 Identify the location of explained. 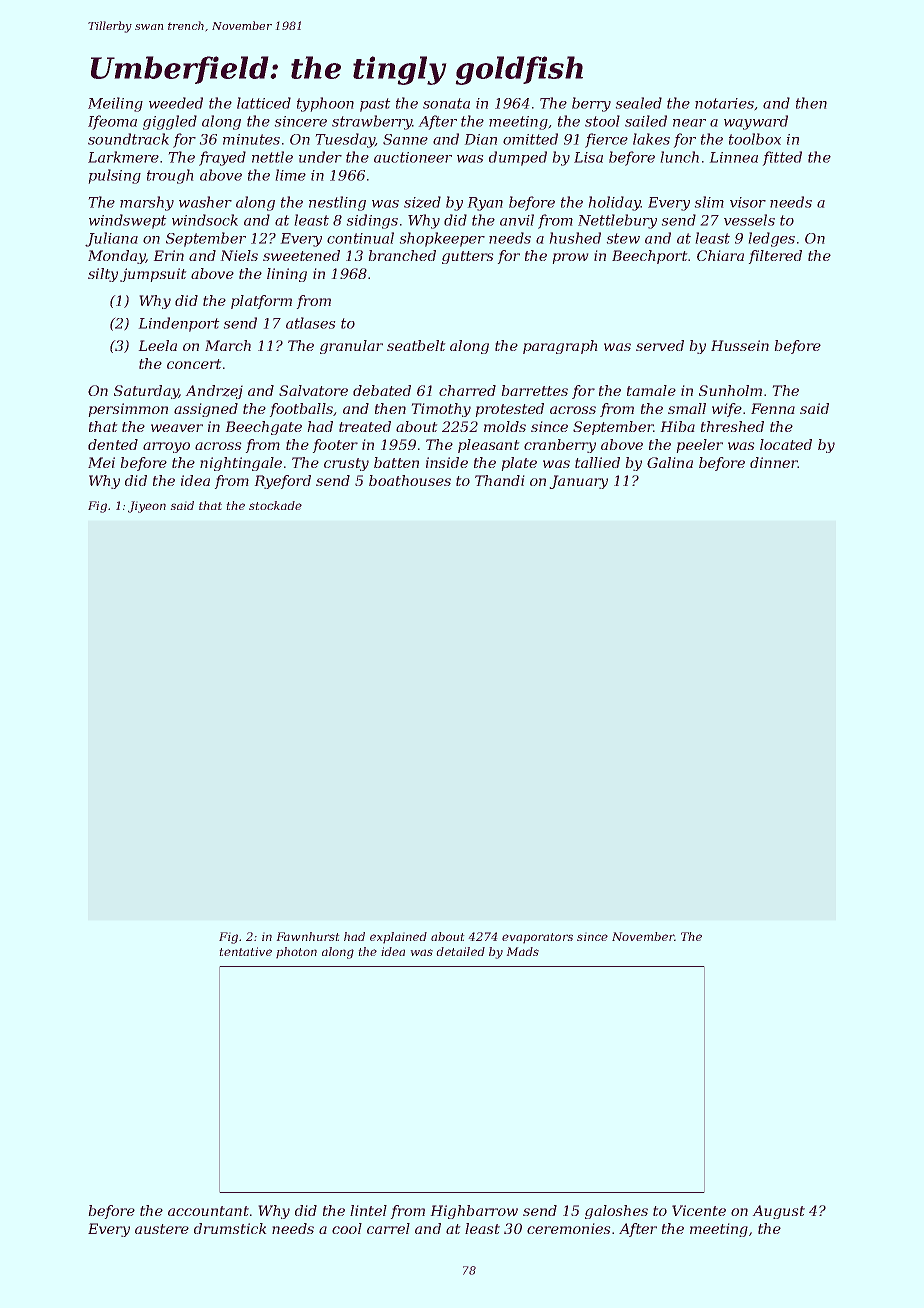
(398, 937).
